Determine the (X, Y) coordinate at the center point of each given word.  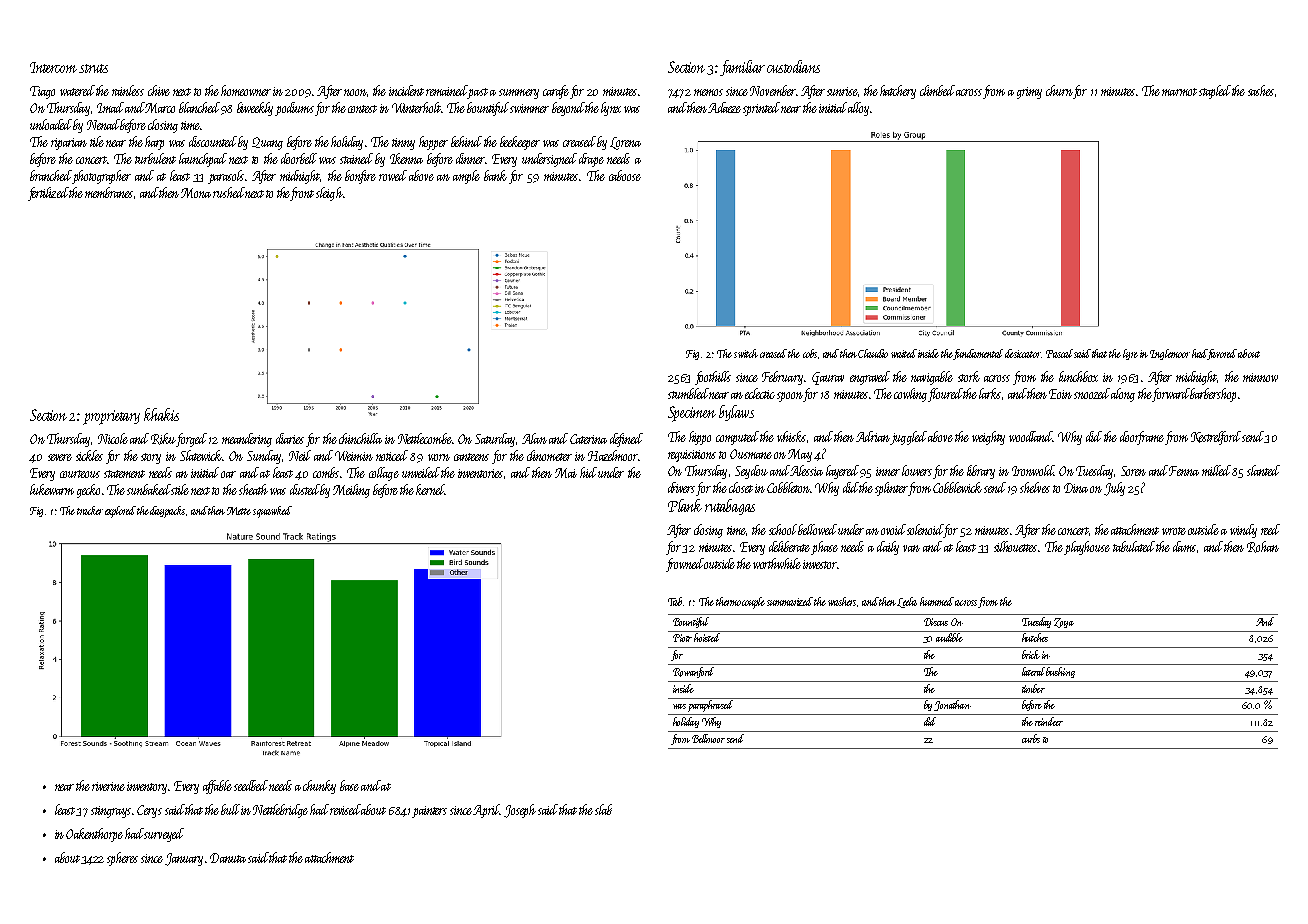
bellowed (817, 529)
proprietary (111, 417)
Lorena (625, 143)
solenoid (925, 529)
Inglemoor (1170, 354)
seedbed (251, 785)
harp (154, 143)
